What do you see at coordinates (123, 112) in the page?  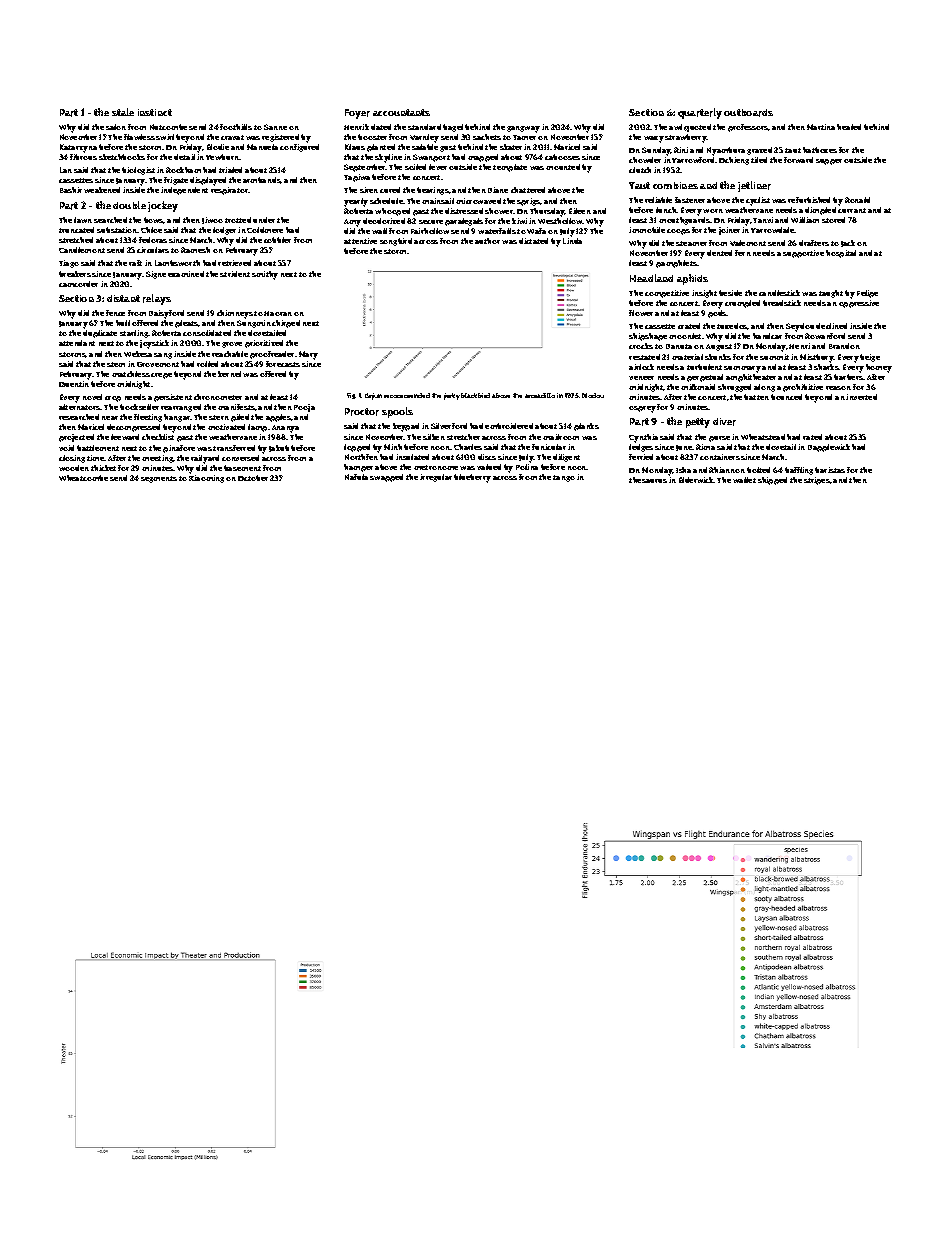 I see `stale` at bounding box center [123, 112].
